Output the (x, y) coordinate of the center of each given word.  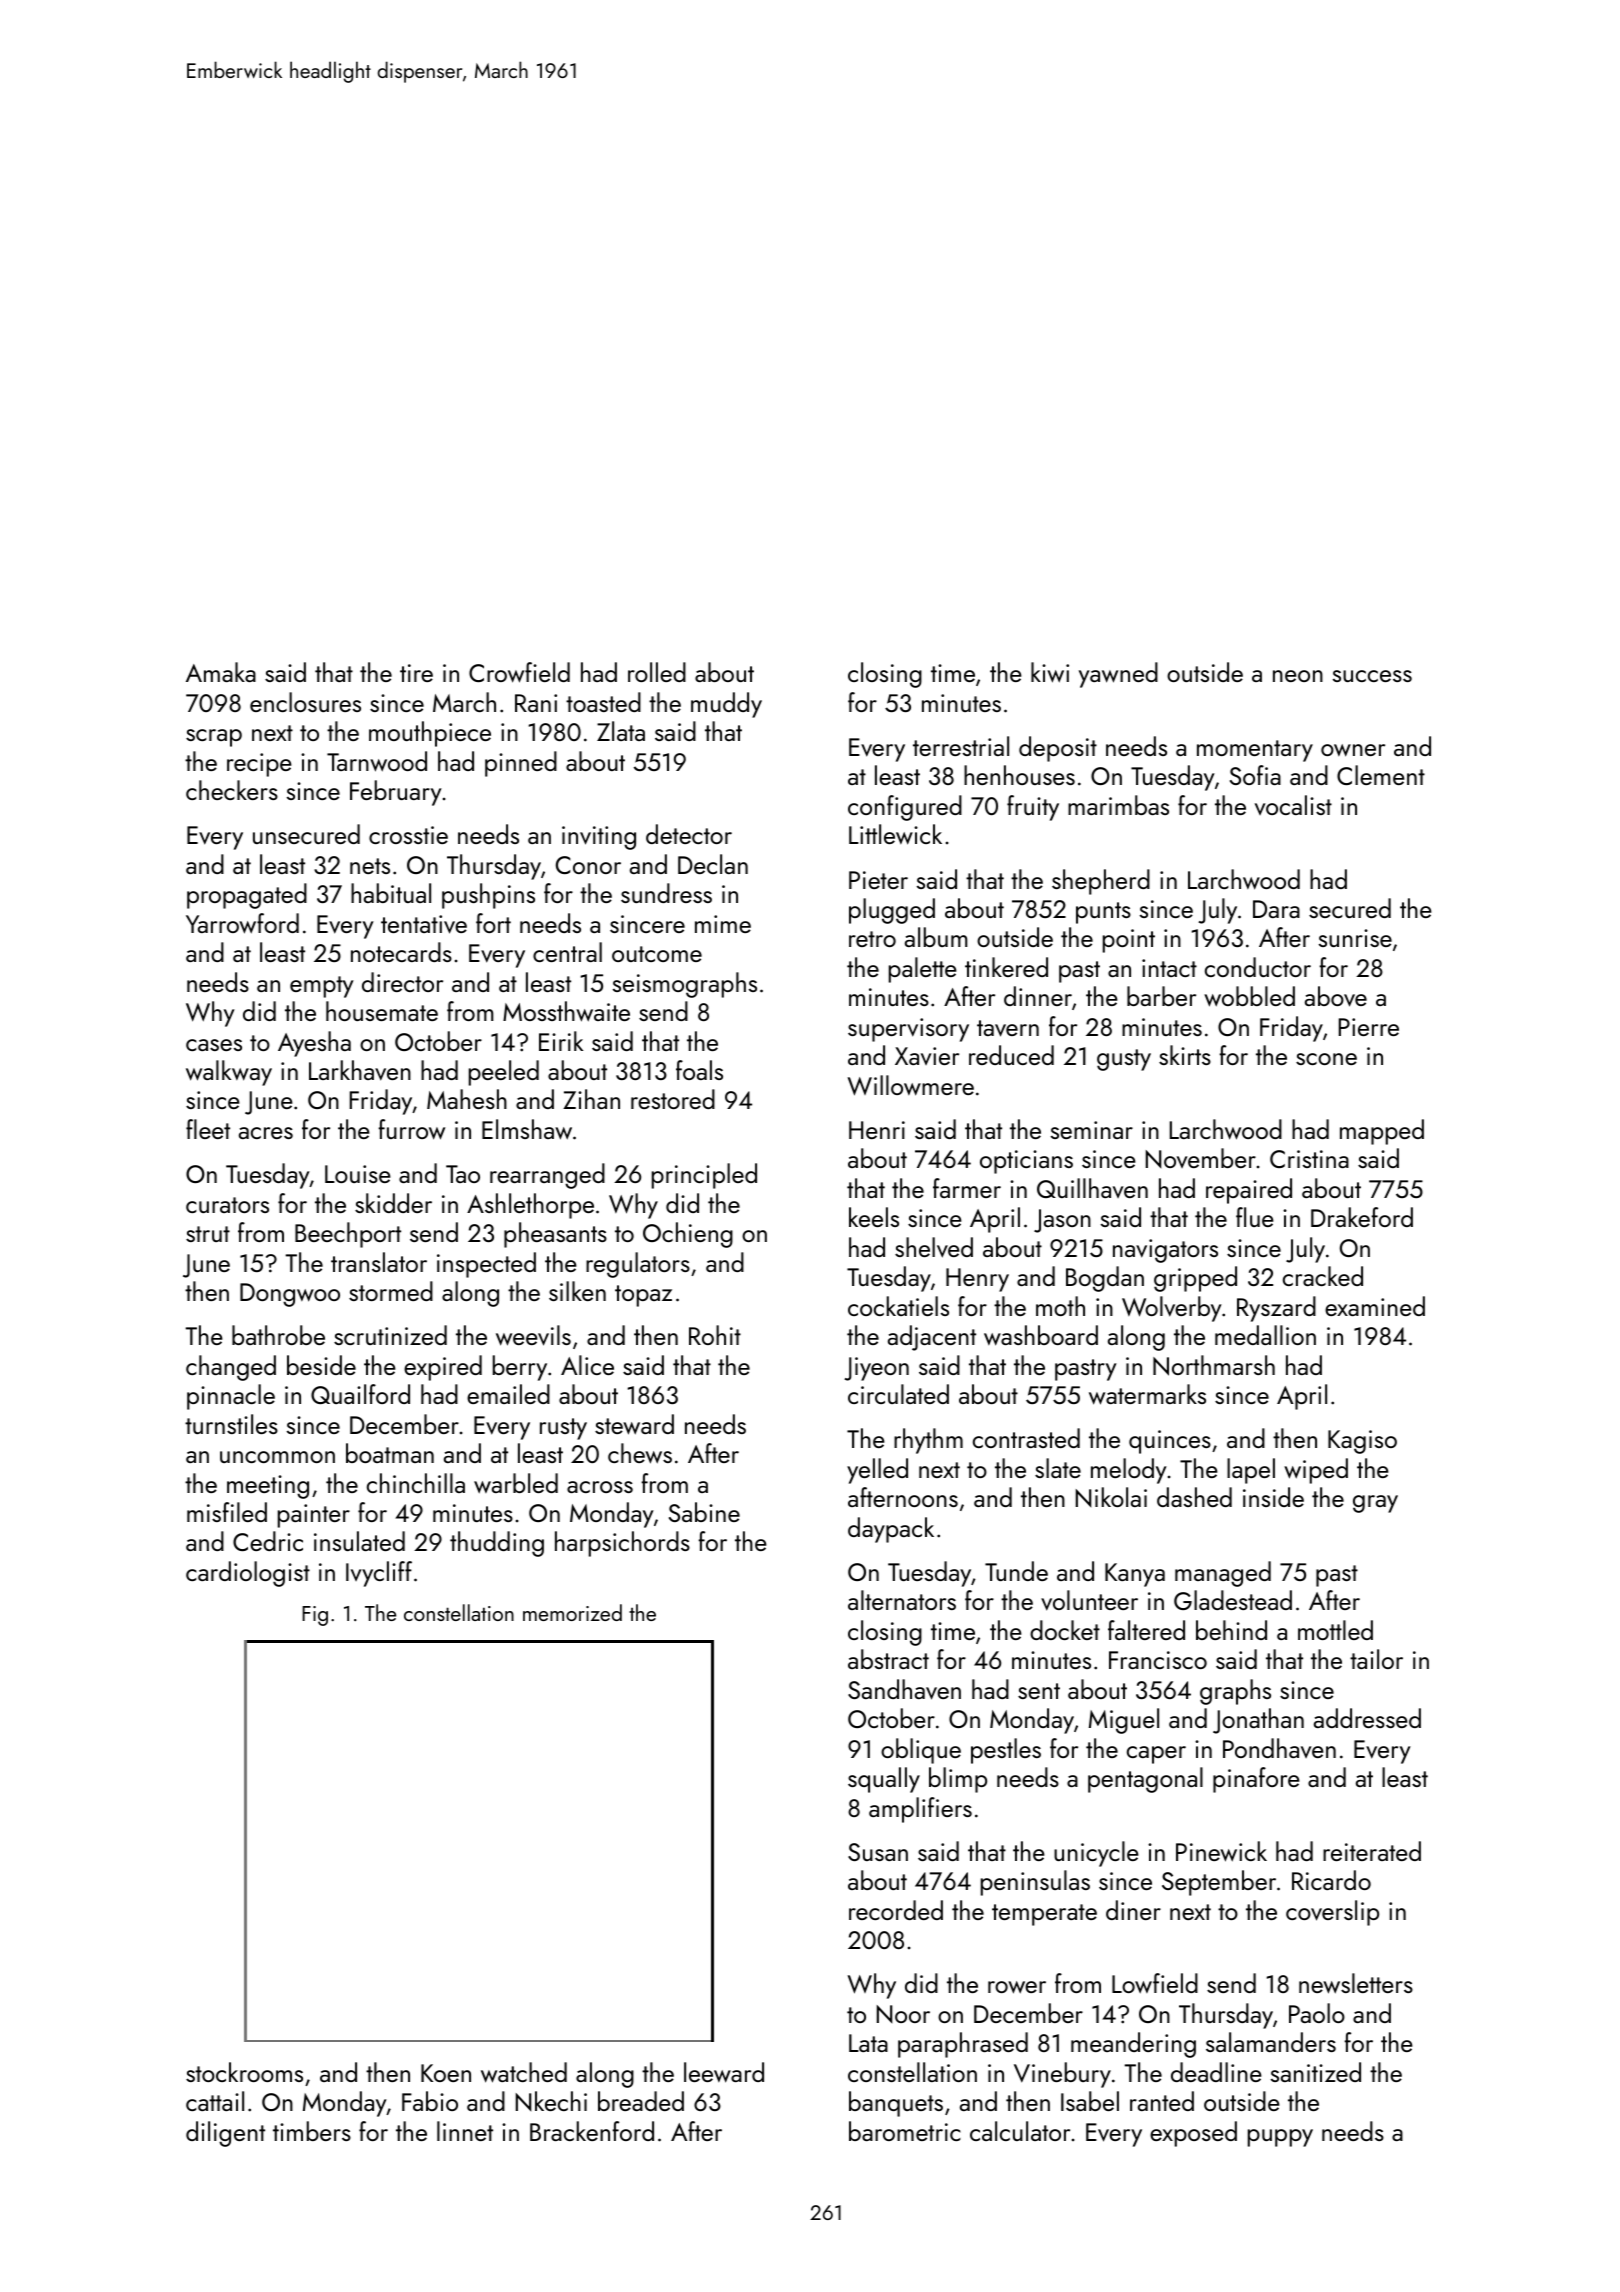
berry (520, 1368)
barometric (905, 2131)
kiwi (1050, 672)
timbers (312, 2131)
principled (704, 1176)
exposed (1193, 2134)
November (1201, 1158)
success (1372, 676)
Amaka (221, 672)
